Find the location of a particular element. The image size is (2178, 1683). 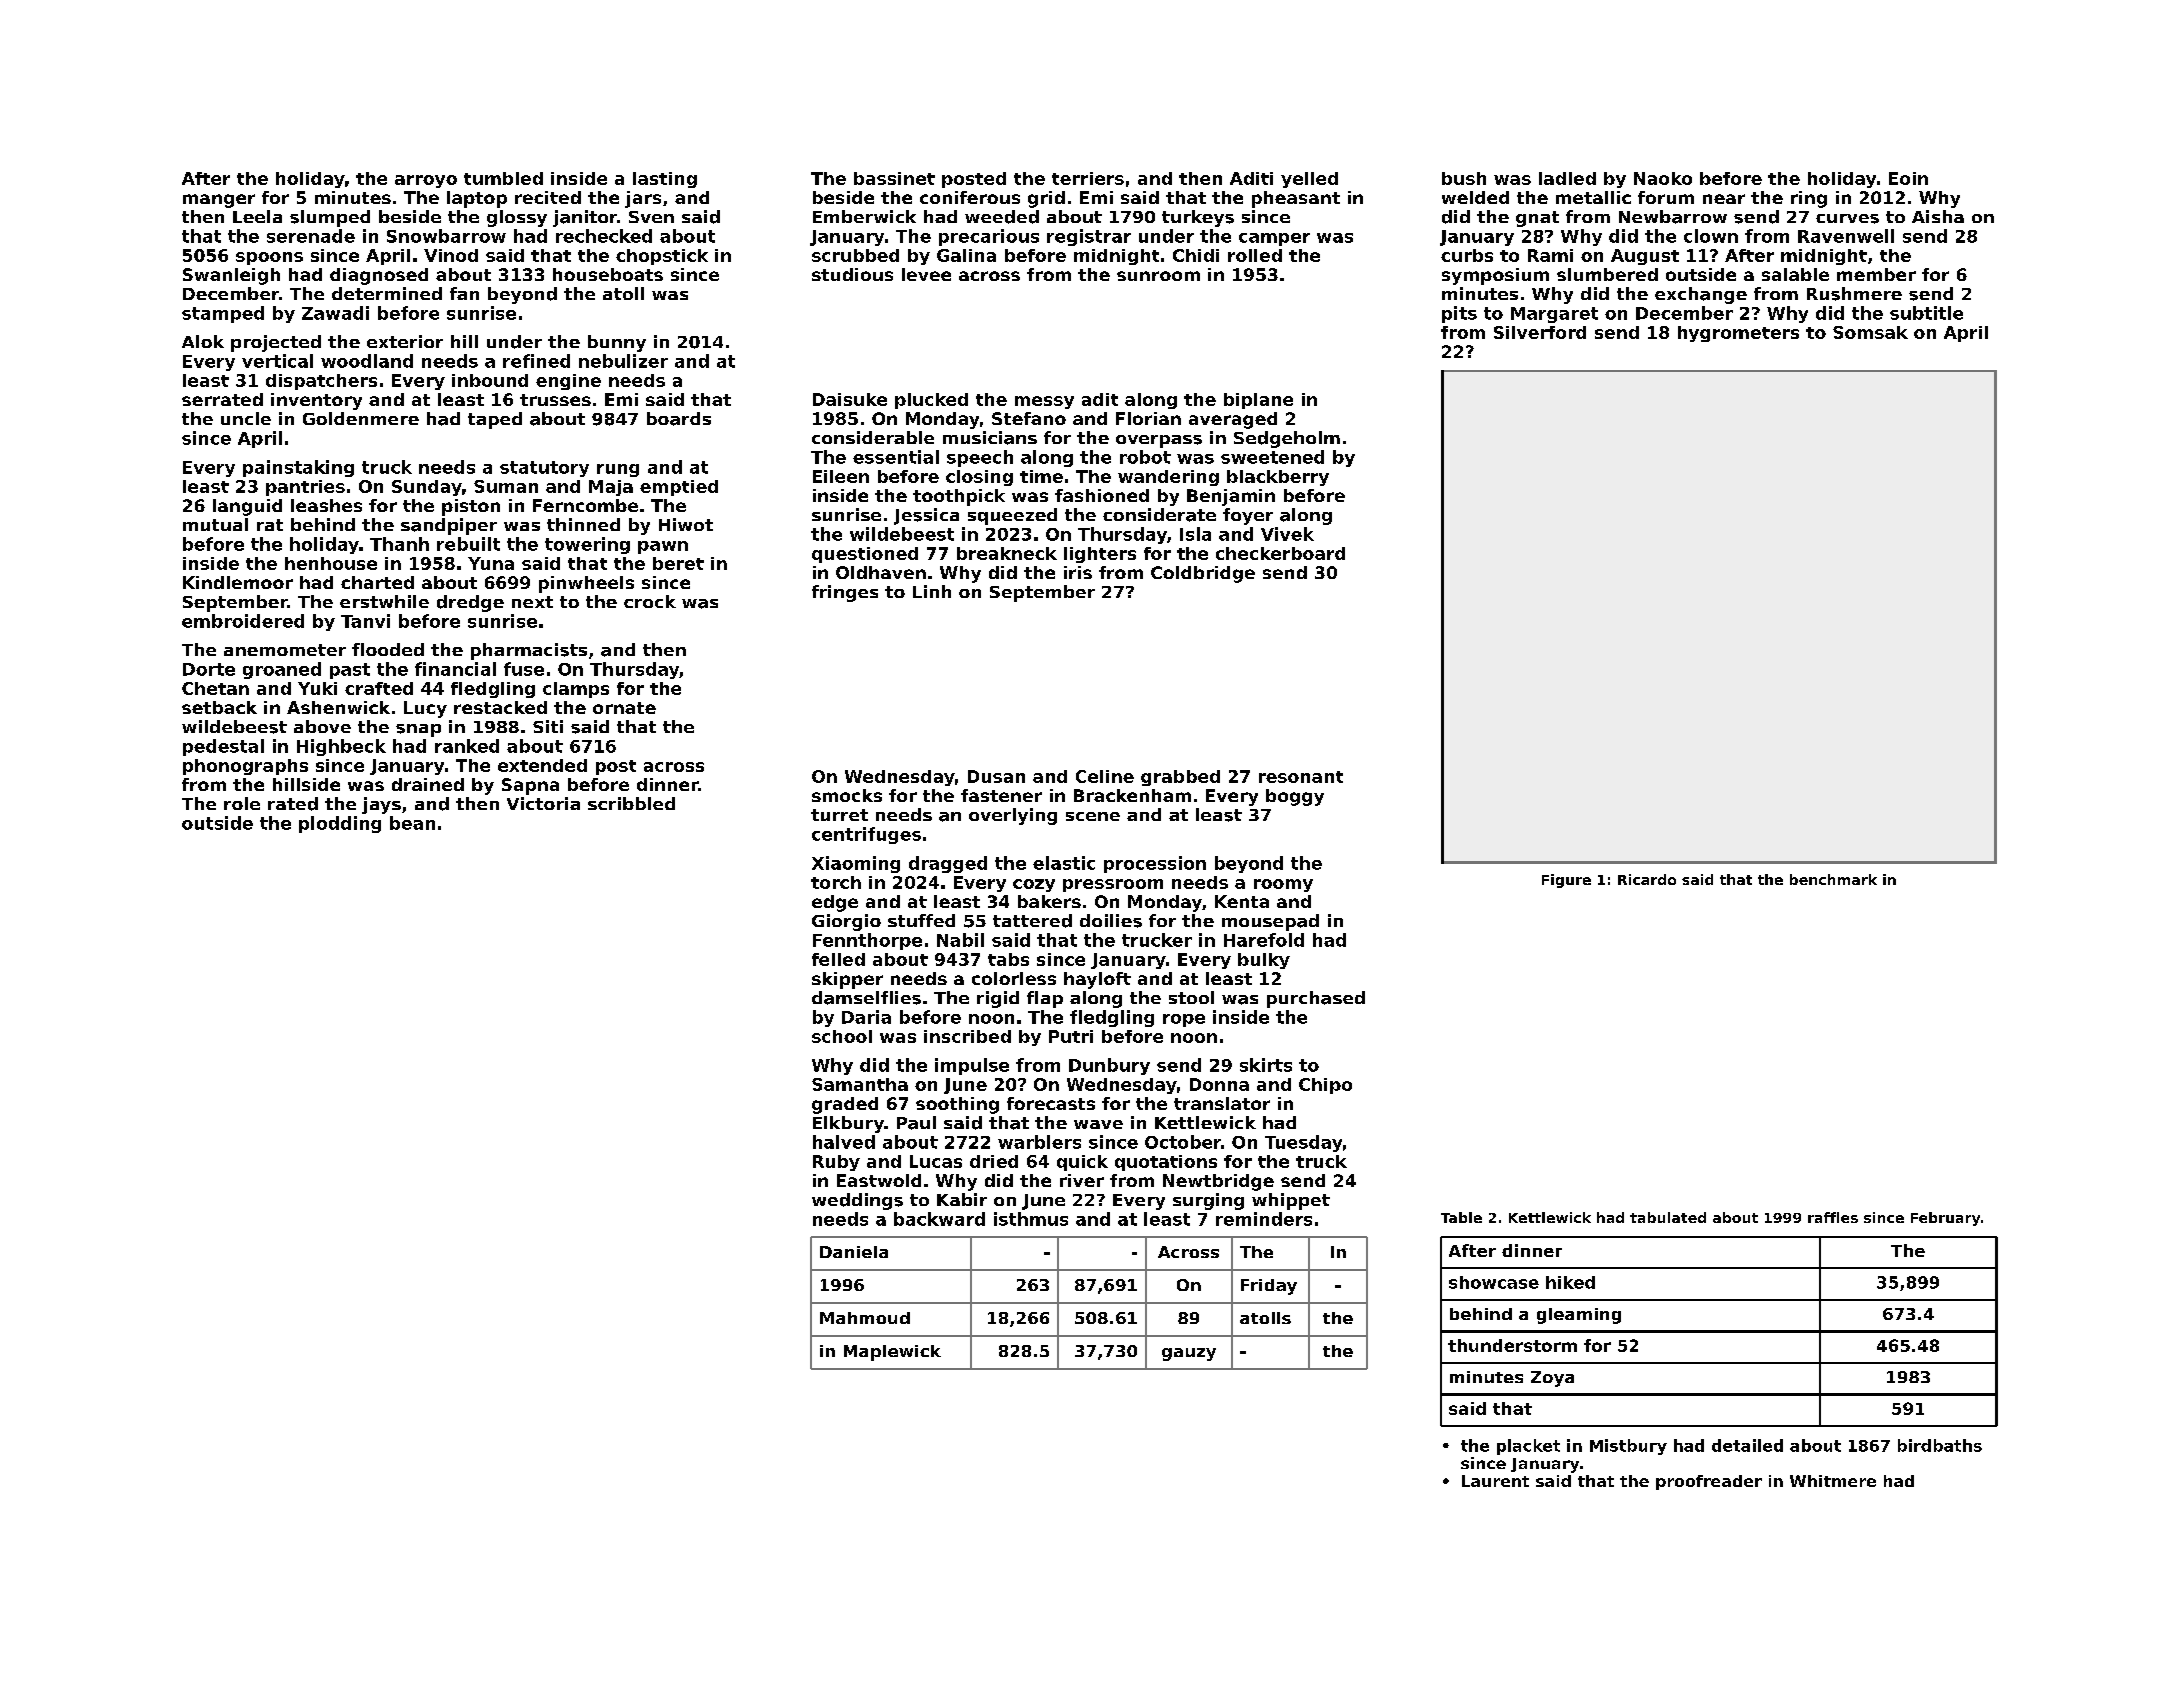

Laurent is located at coordinates (1495, 1481).
